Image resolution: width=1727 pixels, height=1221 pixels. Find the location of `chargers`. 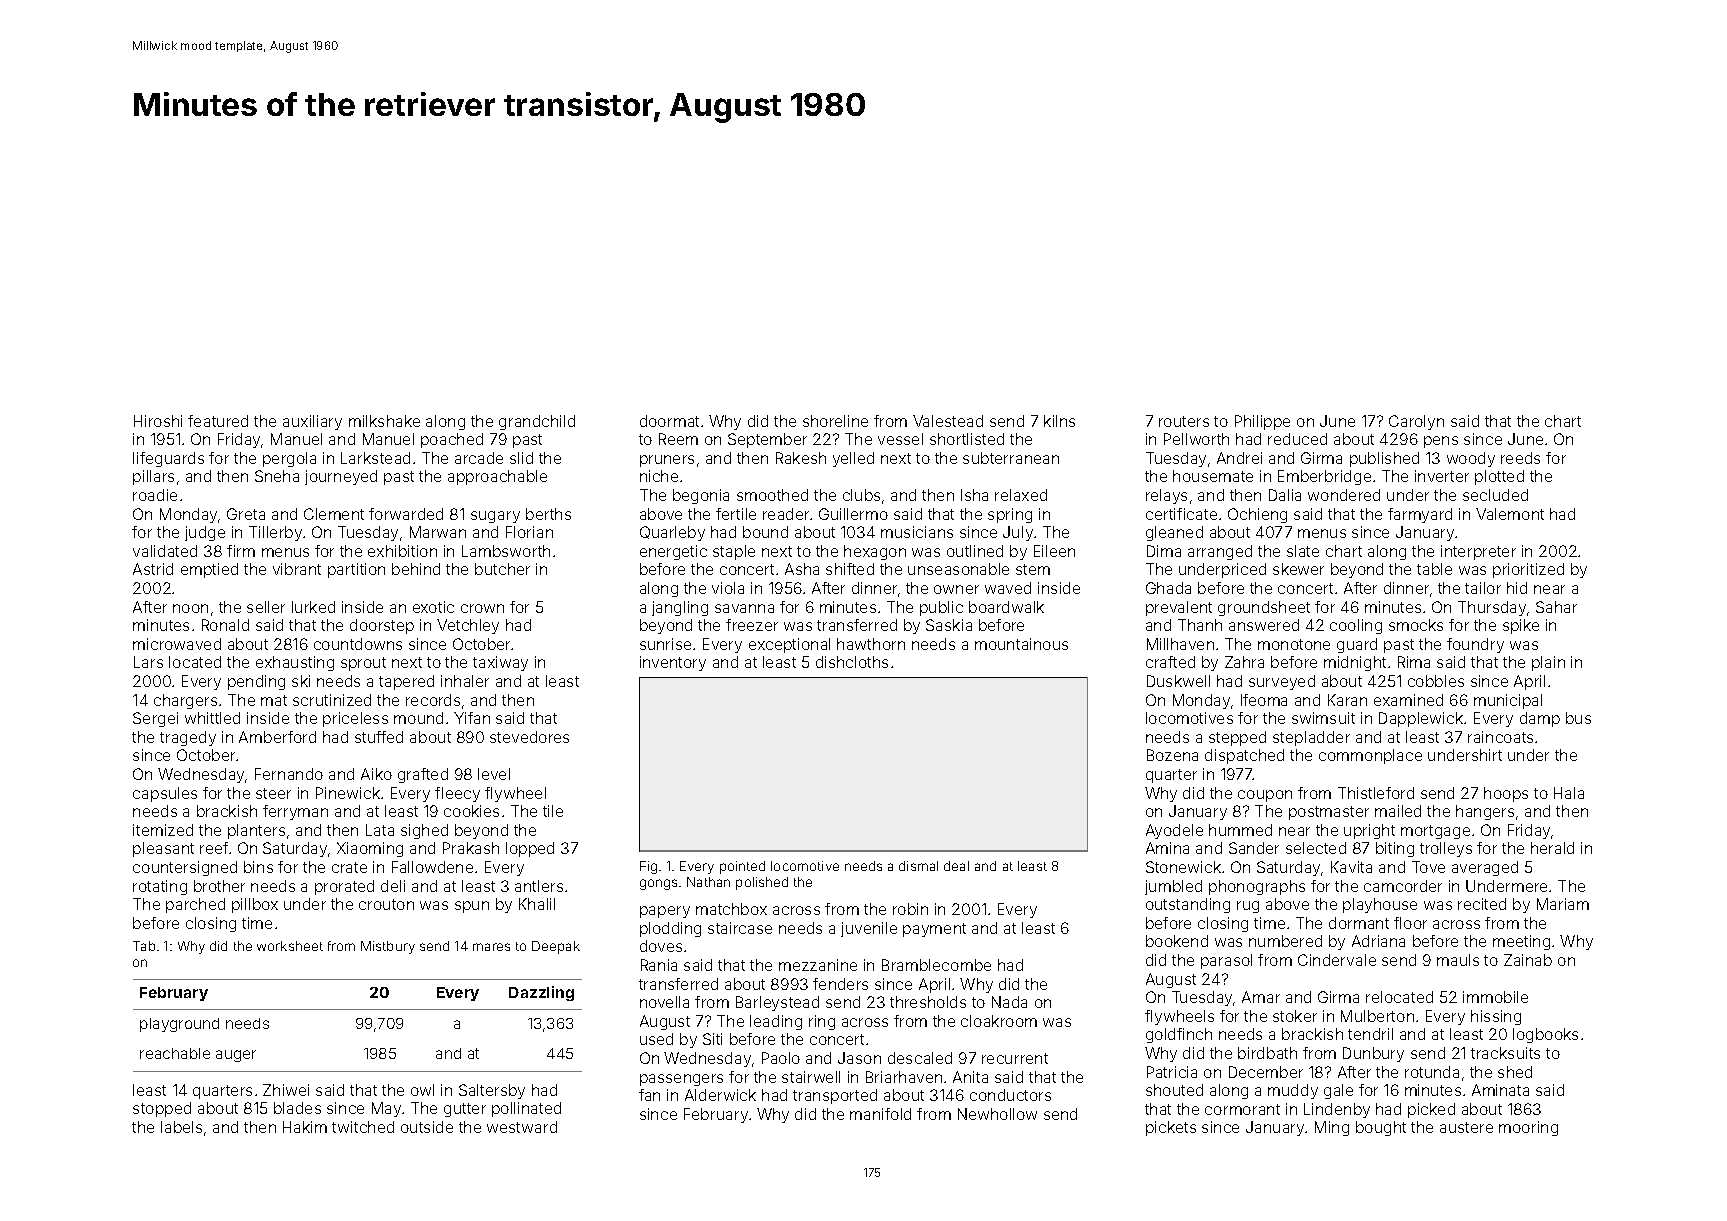

chargers is located at coordinates (185, 701).
